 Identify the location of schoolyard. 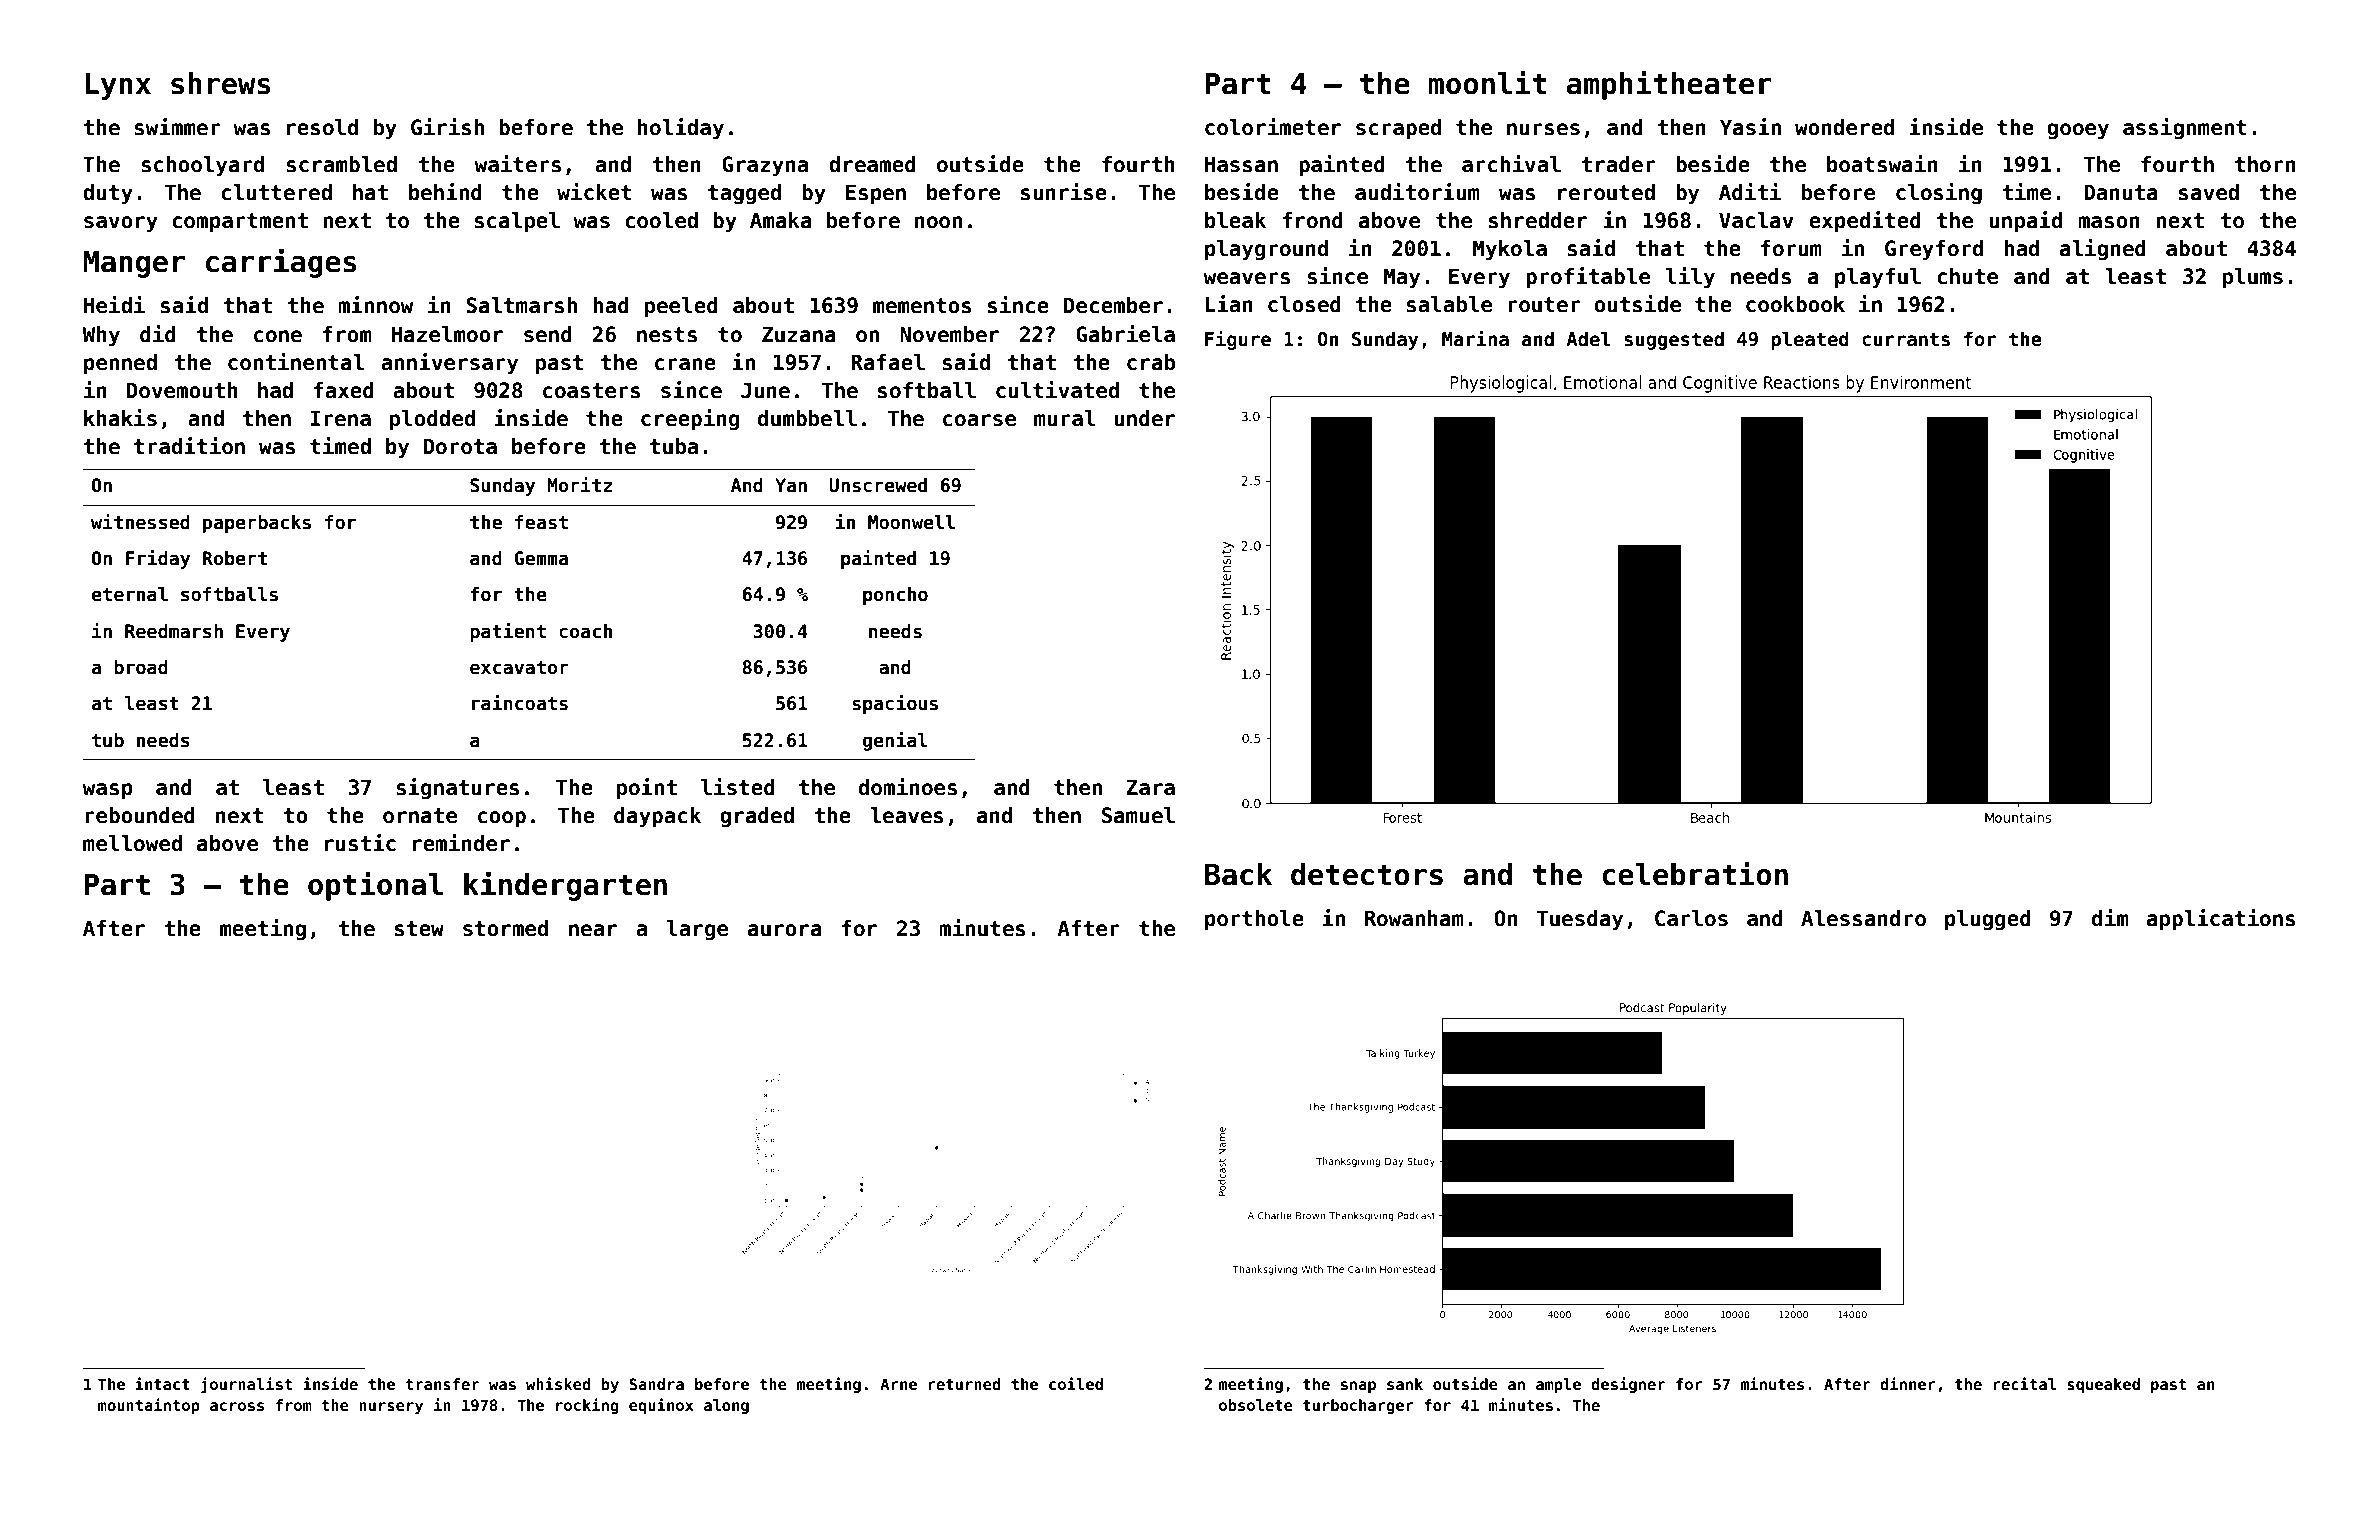
(202, 166).
